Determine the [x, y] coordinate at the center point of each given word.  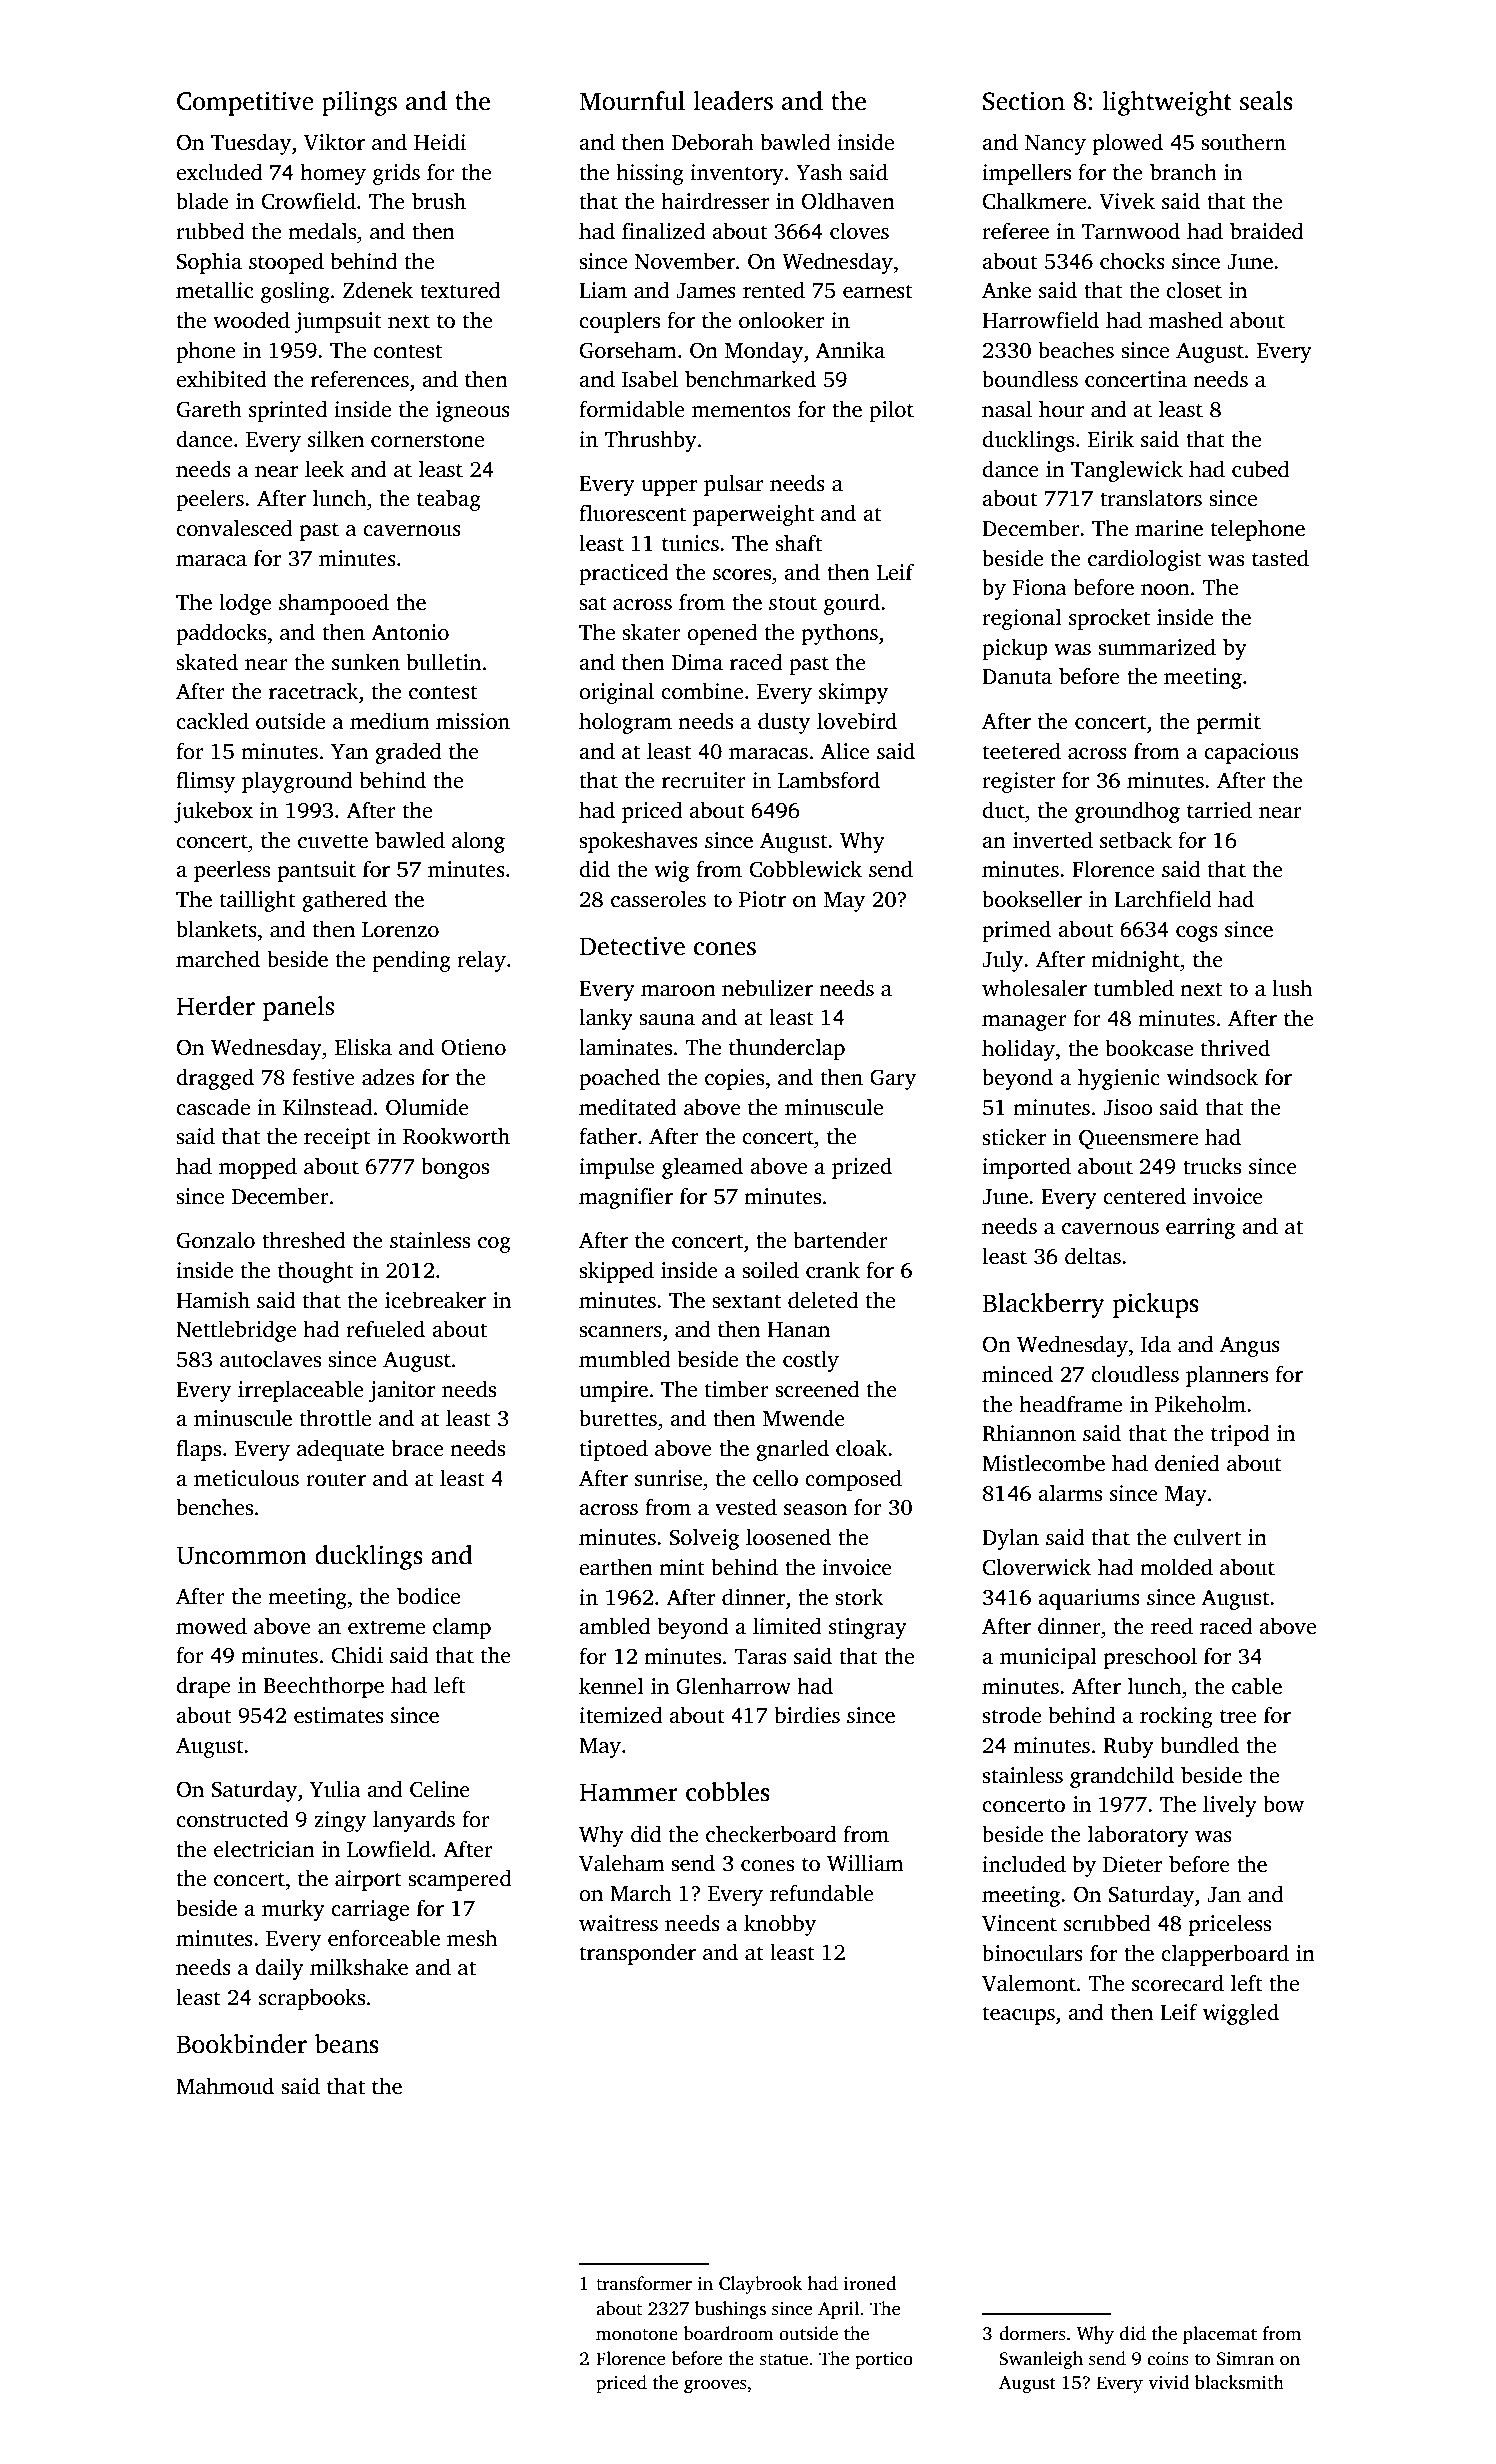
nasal [1007, 409]
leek [325, 469]
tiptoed [614, 1450]
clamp [462, 1628]
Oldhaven [848, 201]
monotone [637, 2335]
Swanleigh [1041, 2360]
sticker [1014, 1137]
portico [884, 2360]
